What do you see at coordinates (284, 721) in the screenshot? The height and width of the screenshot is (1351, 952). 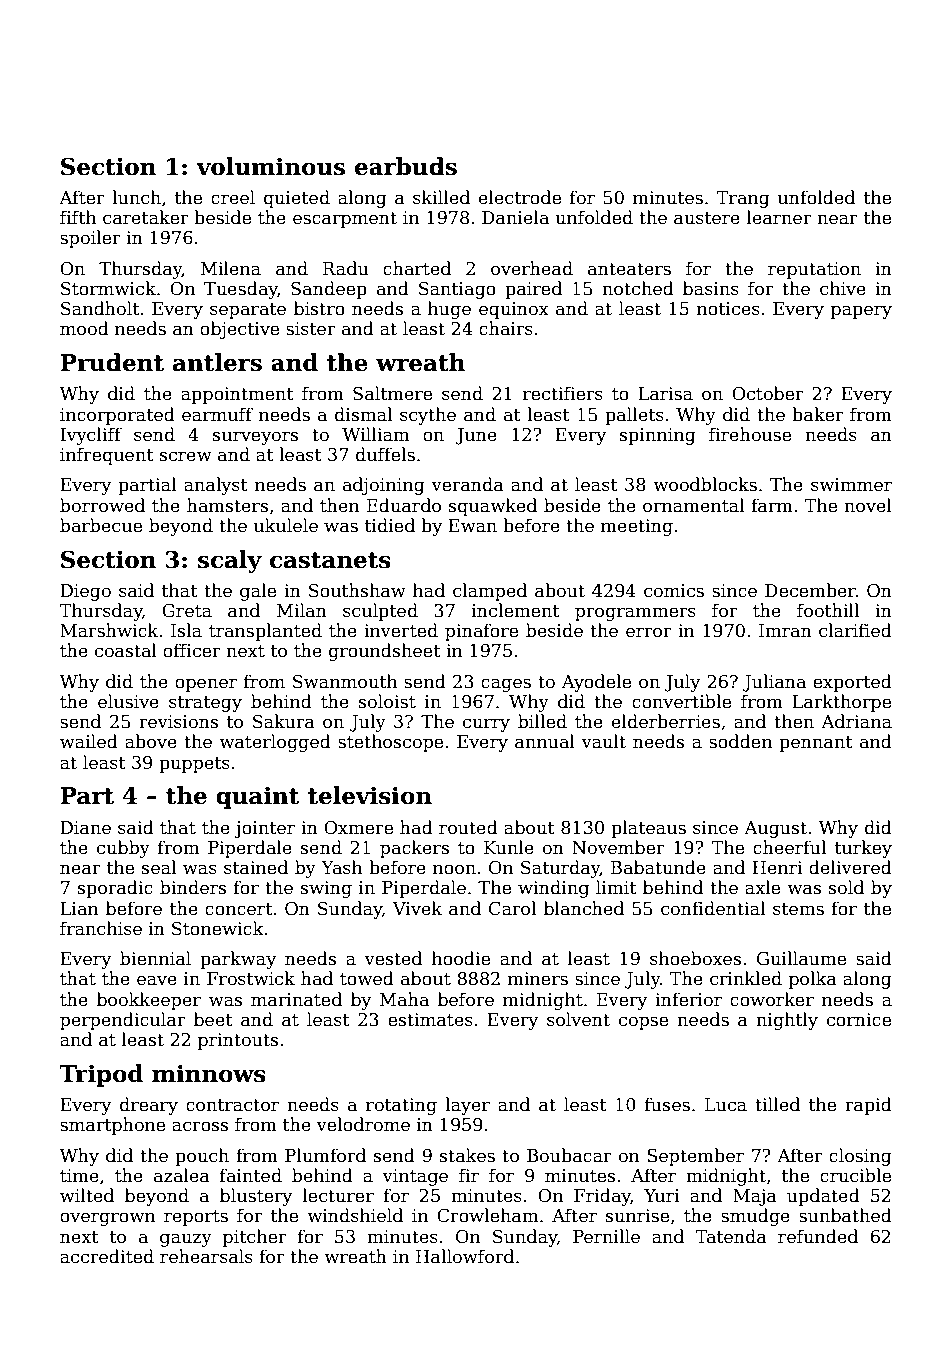 I see `Sakura` at bounding box center [284, 721].
